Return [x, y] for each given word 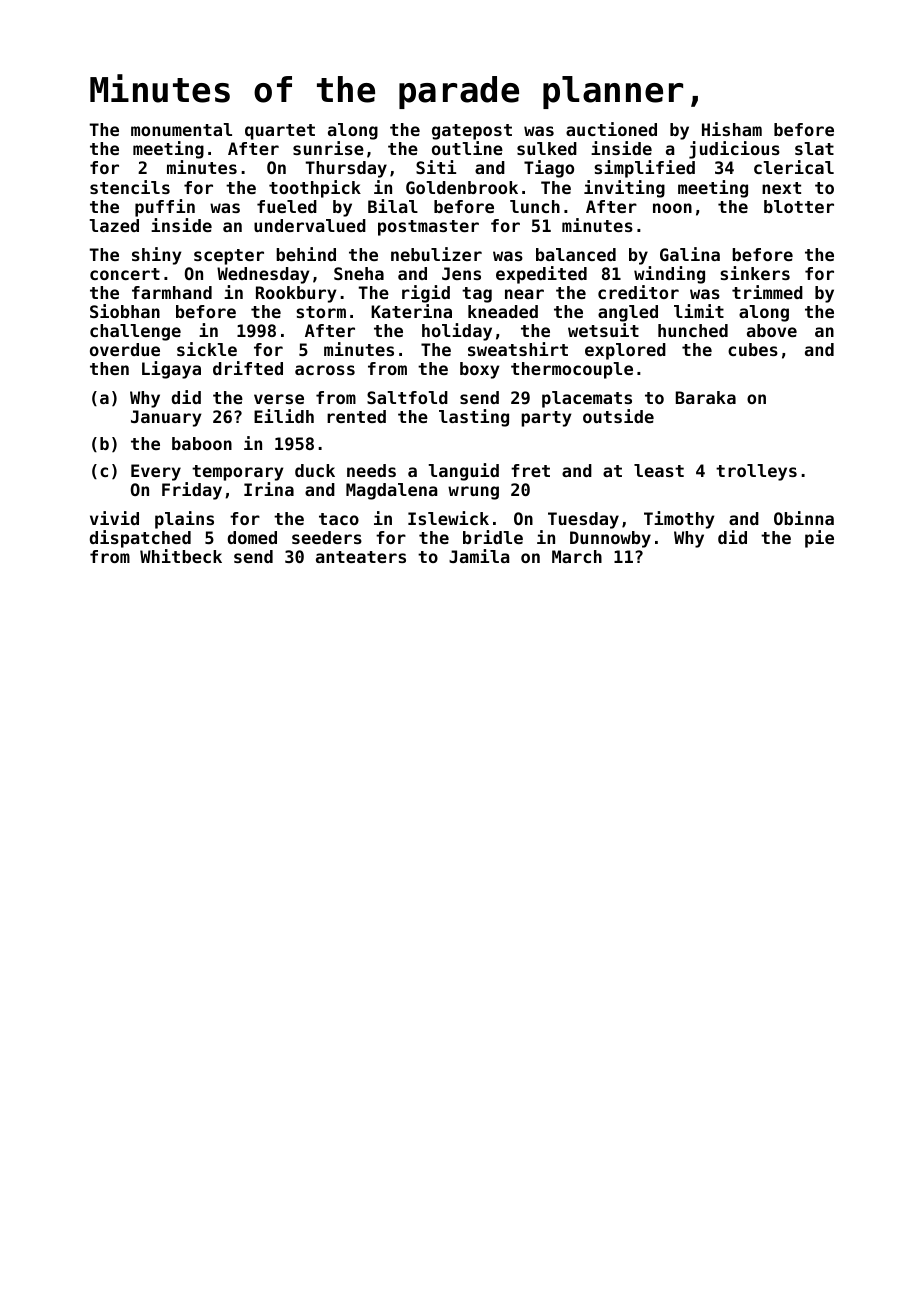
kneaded [503, 311]
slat [814, 148]
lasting [474, 418]
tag [477, 295]
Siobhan [125, 311]
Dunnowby [610, 539]
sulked [547, 148]
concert [125, 274]
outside [618, 416]
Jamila [479, 556]
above [772, 330]
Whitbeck [181, 556]
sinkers [755, 273]
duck [315, 470]
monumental [181, 129]
